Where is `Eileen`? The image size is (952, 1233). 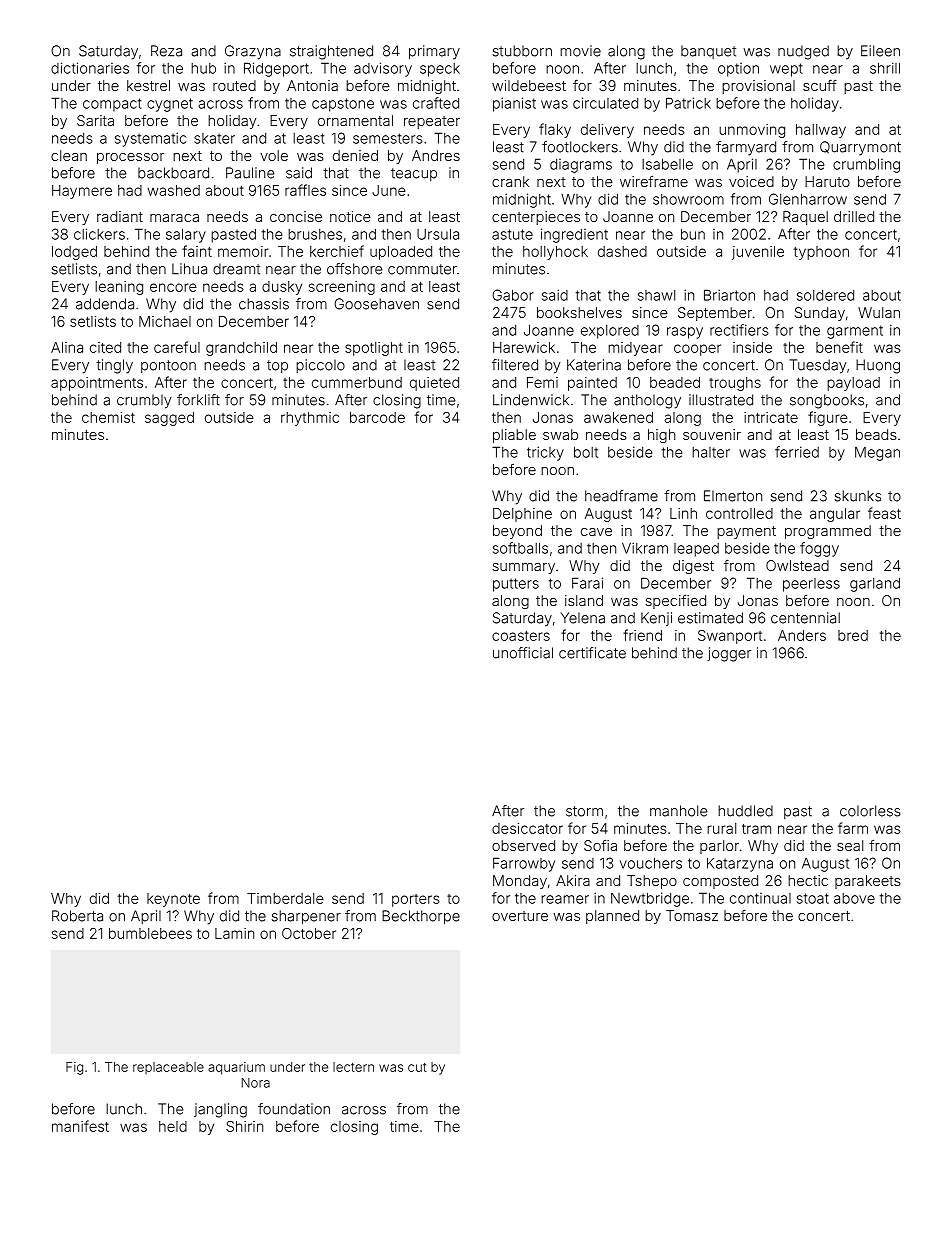 Eileen is located at coordinates (880, 51).
